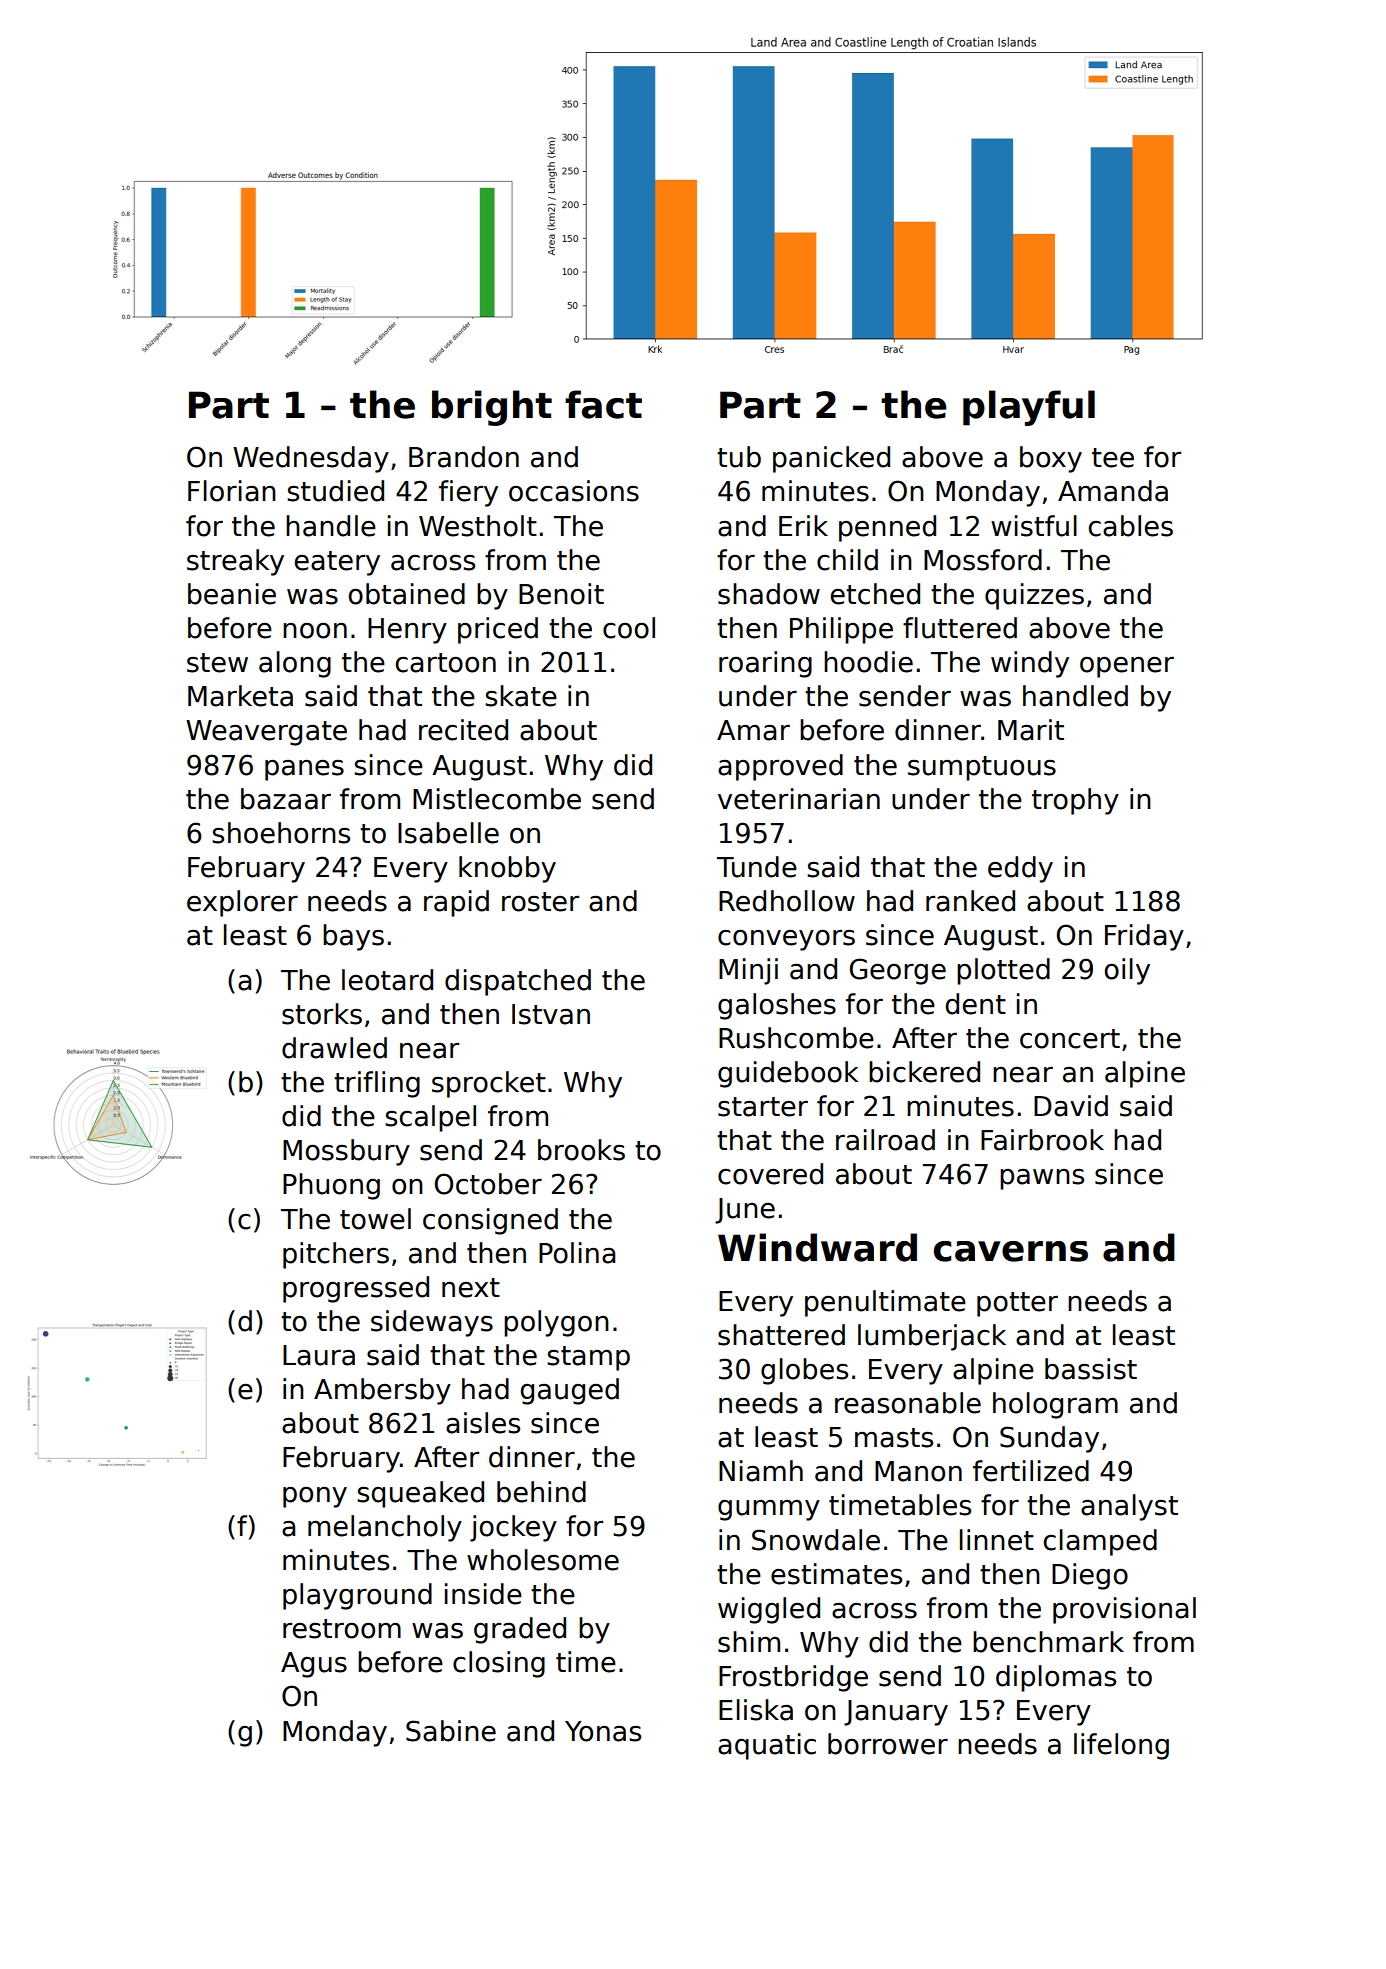 This screenshot has width=1386, height=1969. What do you see at coordinates (232, 491) in the screenshot?
I see `Florian` at bounding box center [232, 491].
